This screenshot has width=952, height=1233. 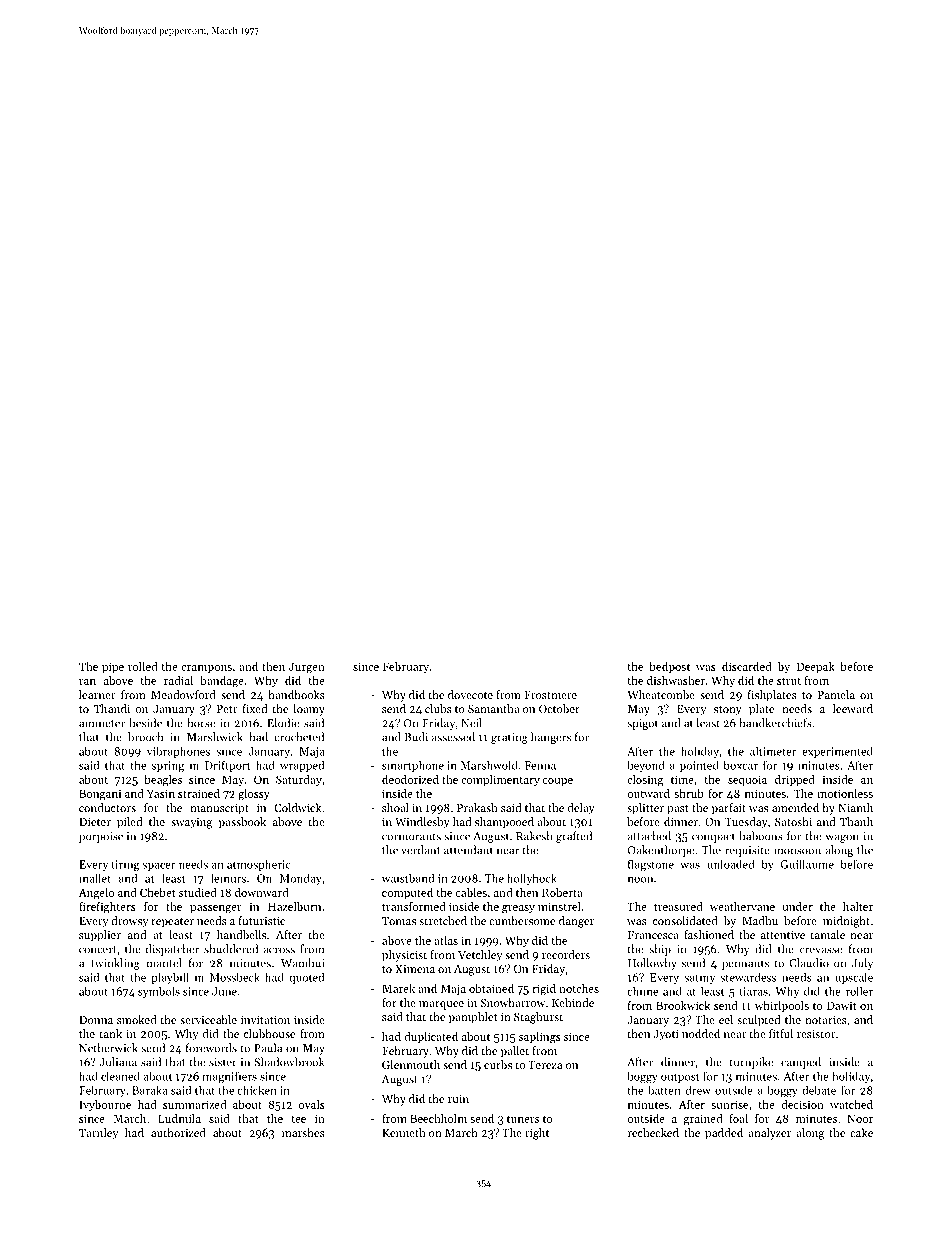 What do you see at coordinates (853, 708) in the screenshot?
I see `leeward` at bounding box center [853, 708].
